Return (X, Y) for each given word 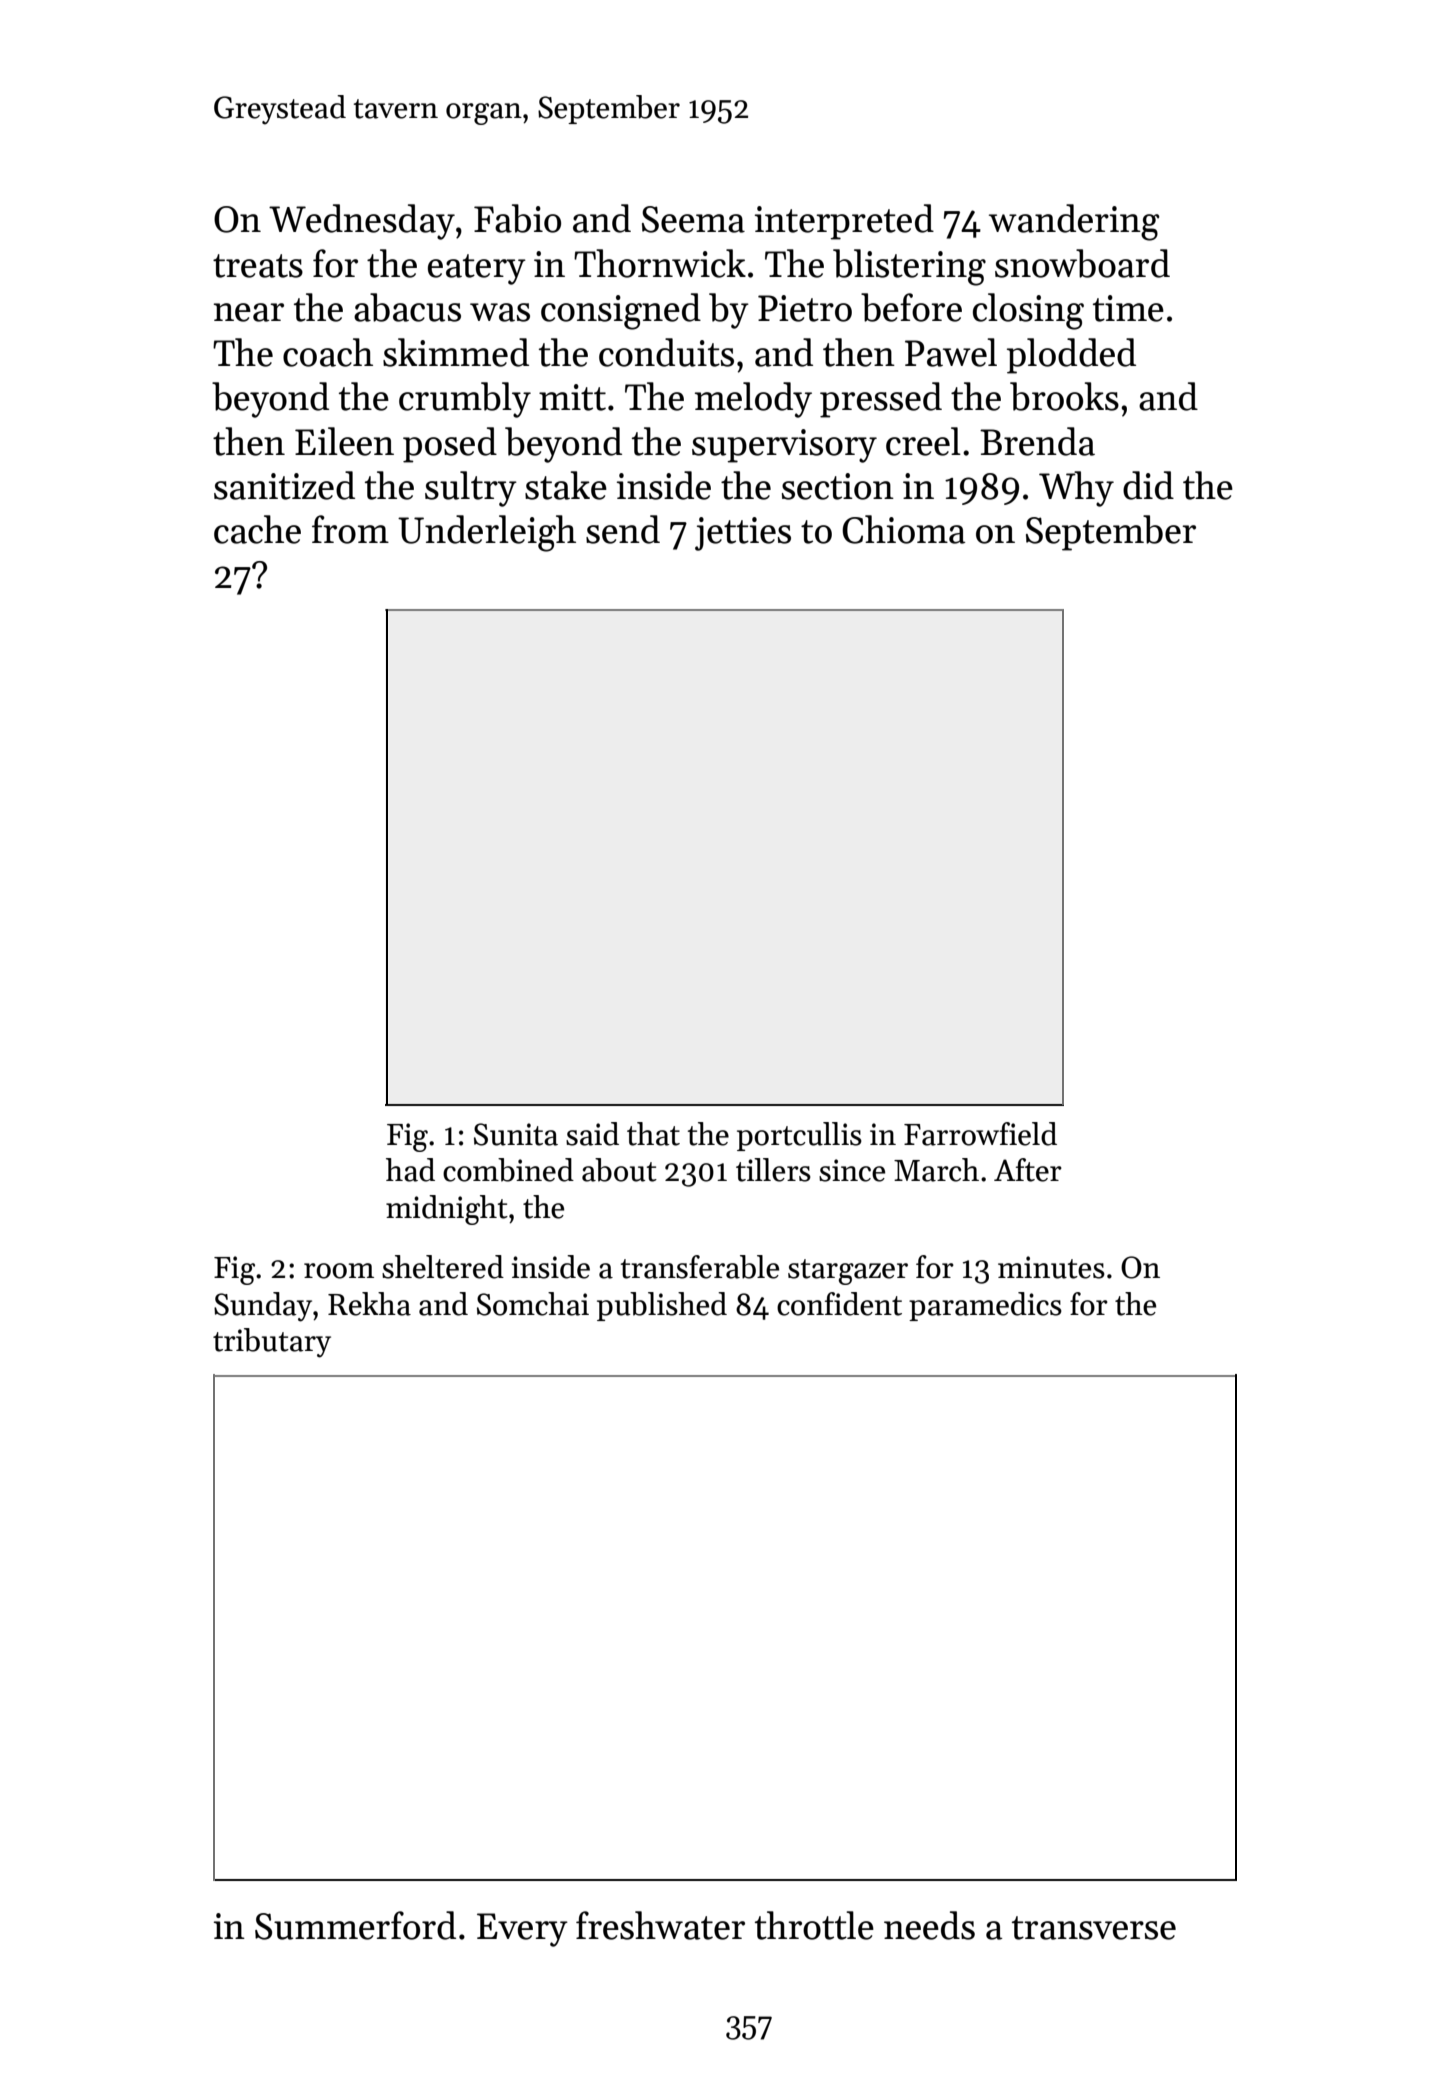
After (1028, 1170)
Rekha (369, 1304)
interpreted (844, 222)
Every (522, 1930)
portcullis (799, 1136)
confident (839, 1304)
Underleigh (487, 533)
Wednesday (362, 222)
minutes (1051, 1267)
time (1128, 308)
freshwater (660, 1925)
